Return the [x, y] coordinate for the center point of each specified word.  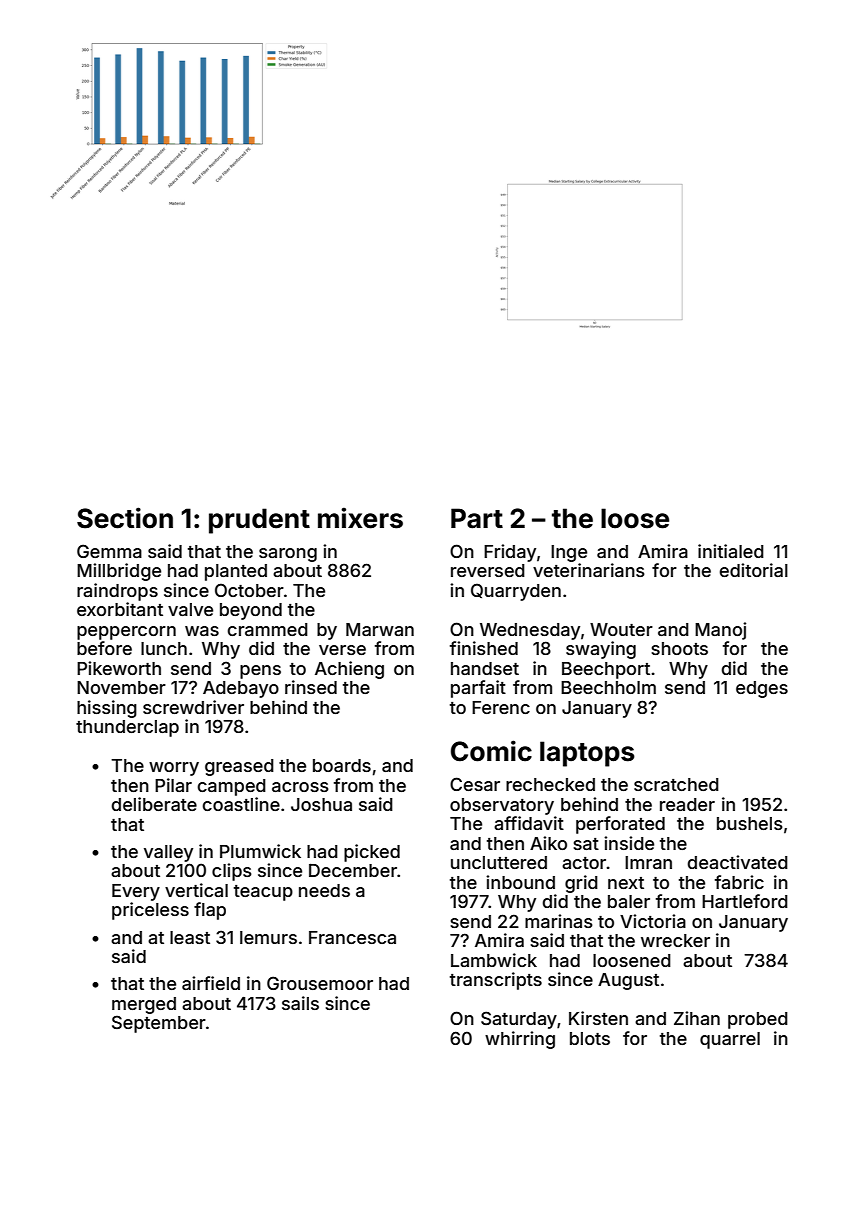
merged [144, 1005]
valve [190, 609]
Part [477, 518]
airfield [211, 983]
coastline [241, 804]
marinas [559, 921]
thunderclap [127, 728]
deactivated [738, 862]
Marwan [380, 629]
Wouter [621, 629]
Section [125, 518]
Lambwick [494, 960]
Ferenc [501, 707]
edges [762, 689]
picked [372, 853]
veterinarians [589, 570]
